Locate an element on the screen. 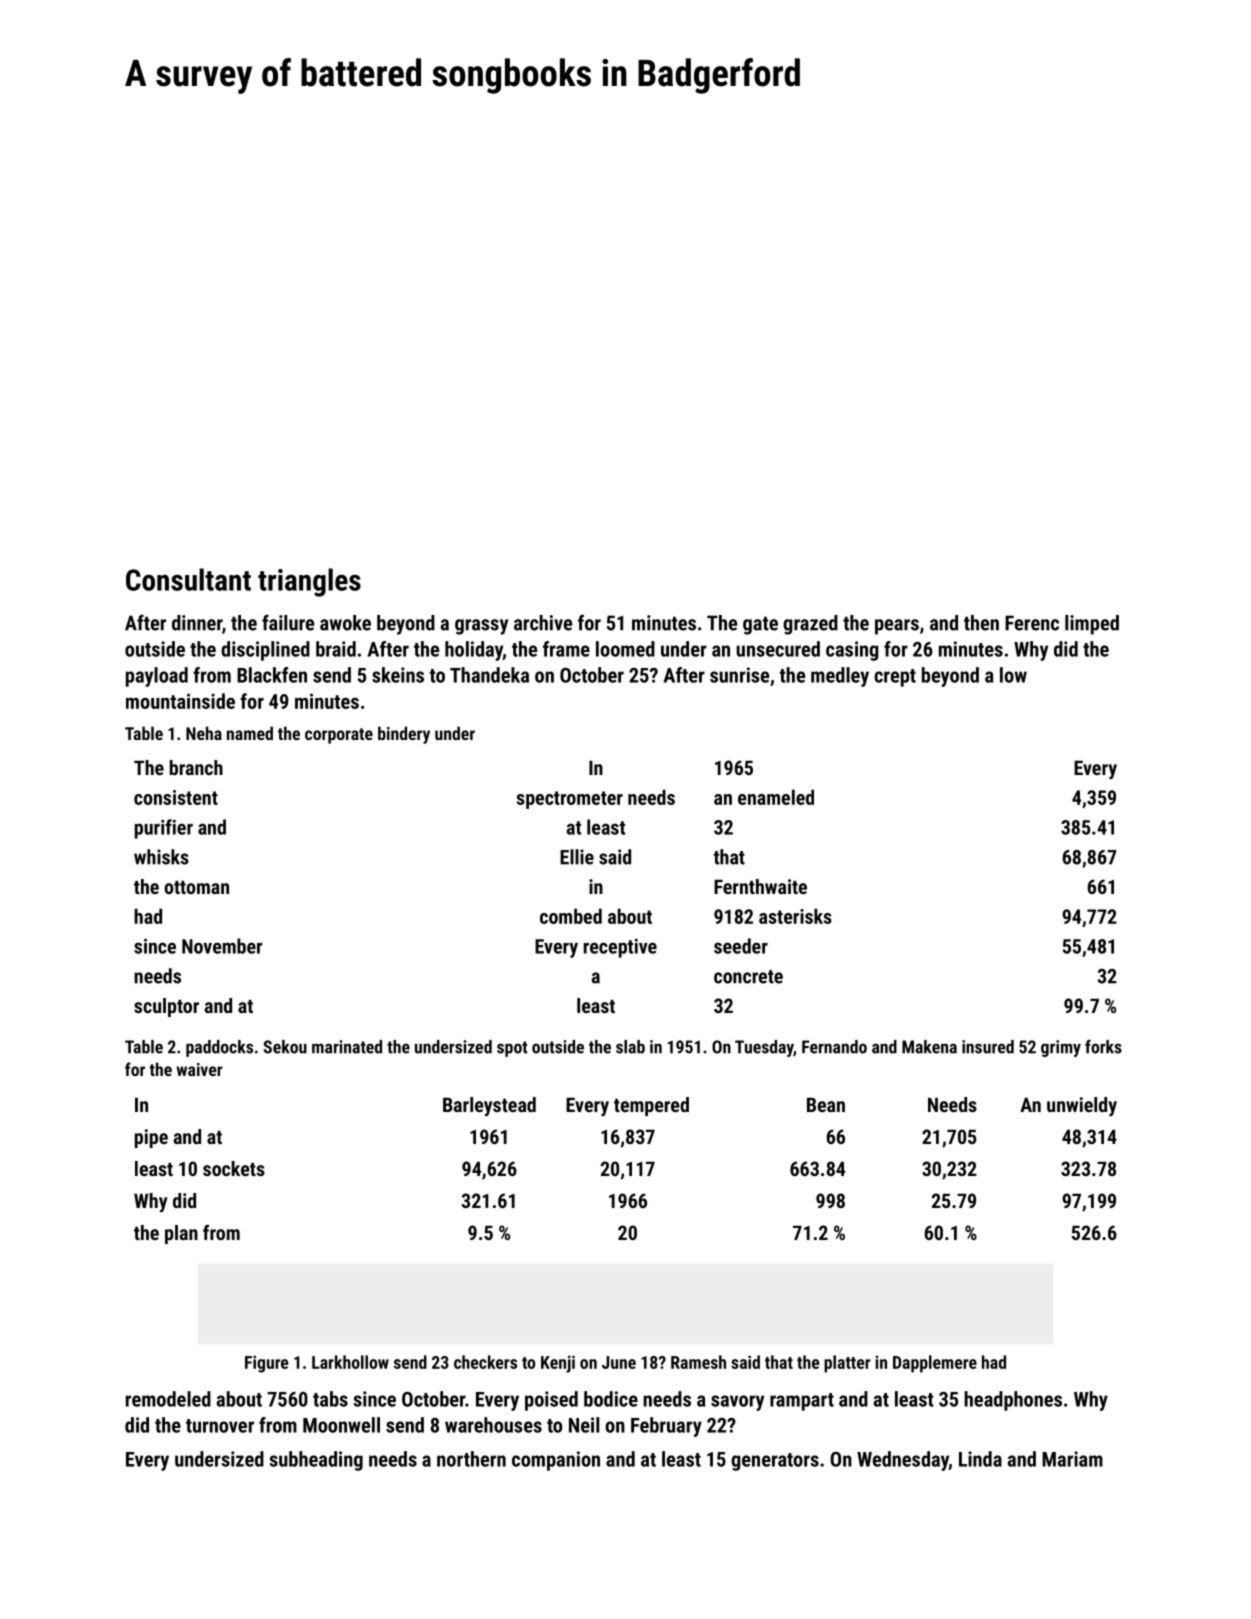  branch is located at coordinates (196, 767).
